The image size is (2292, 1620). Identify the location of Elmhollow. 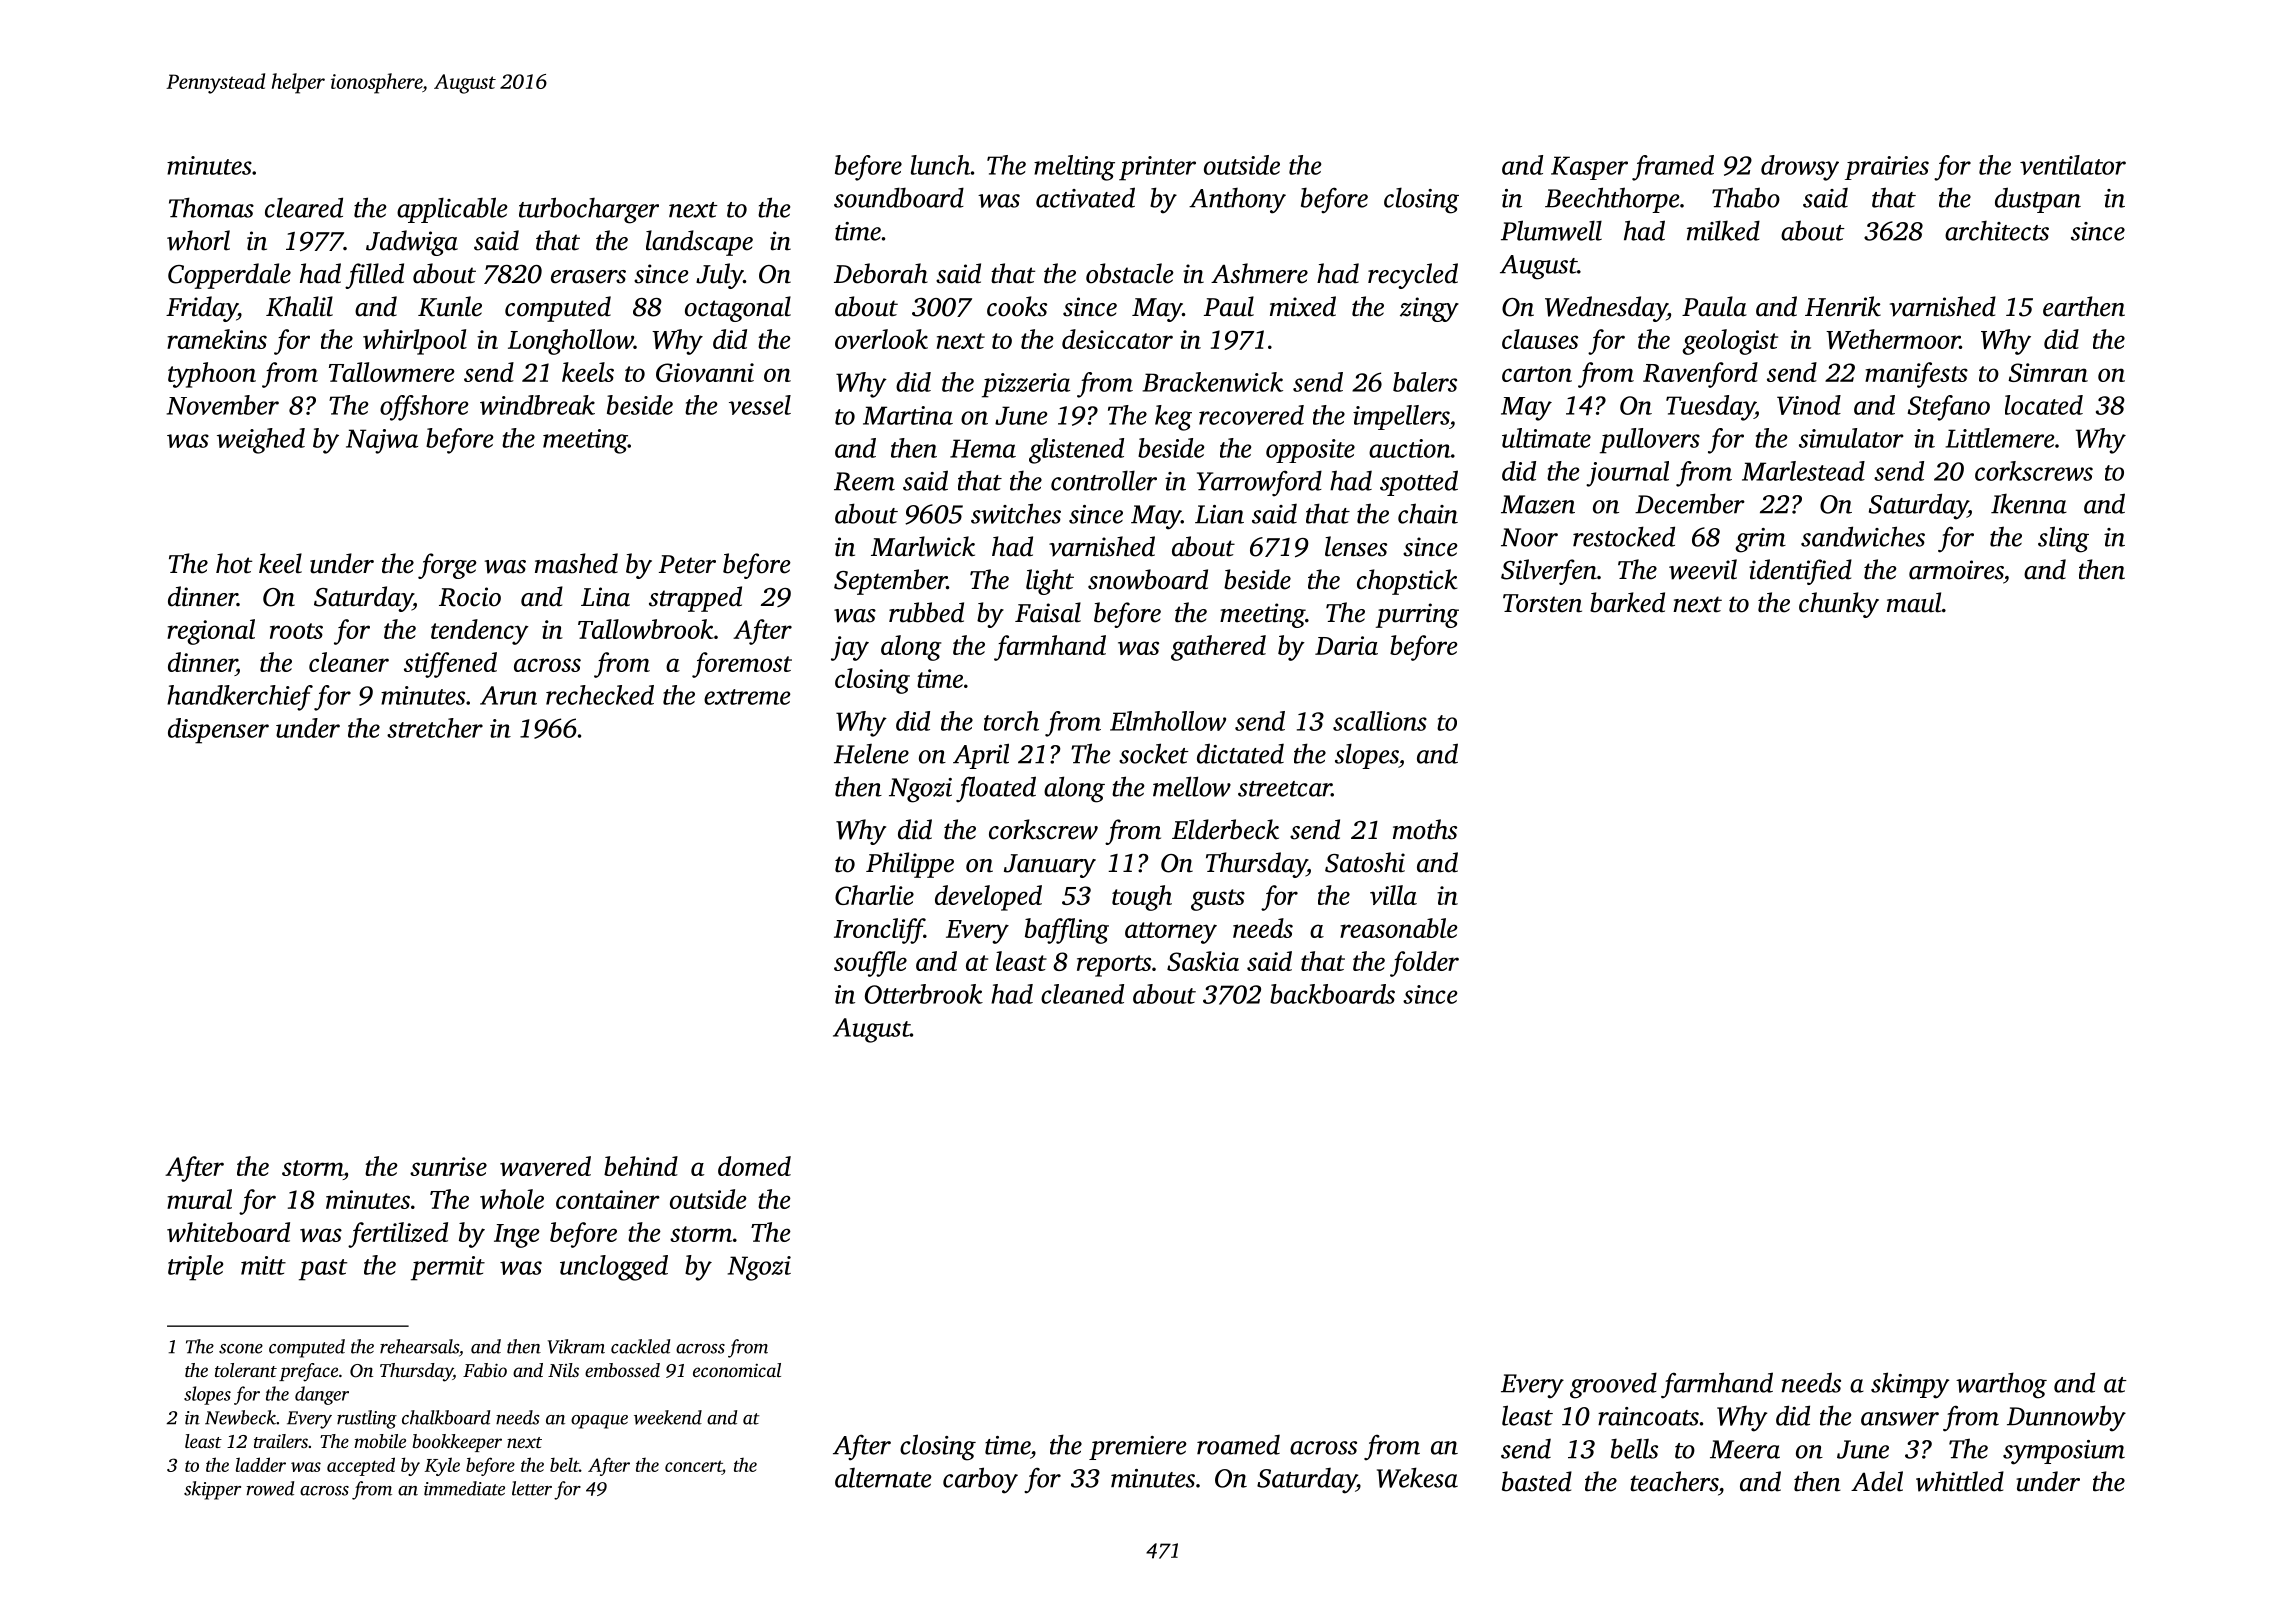
(1168, 721).
